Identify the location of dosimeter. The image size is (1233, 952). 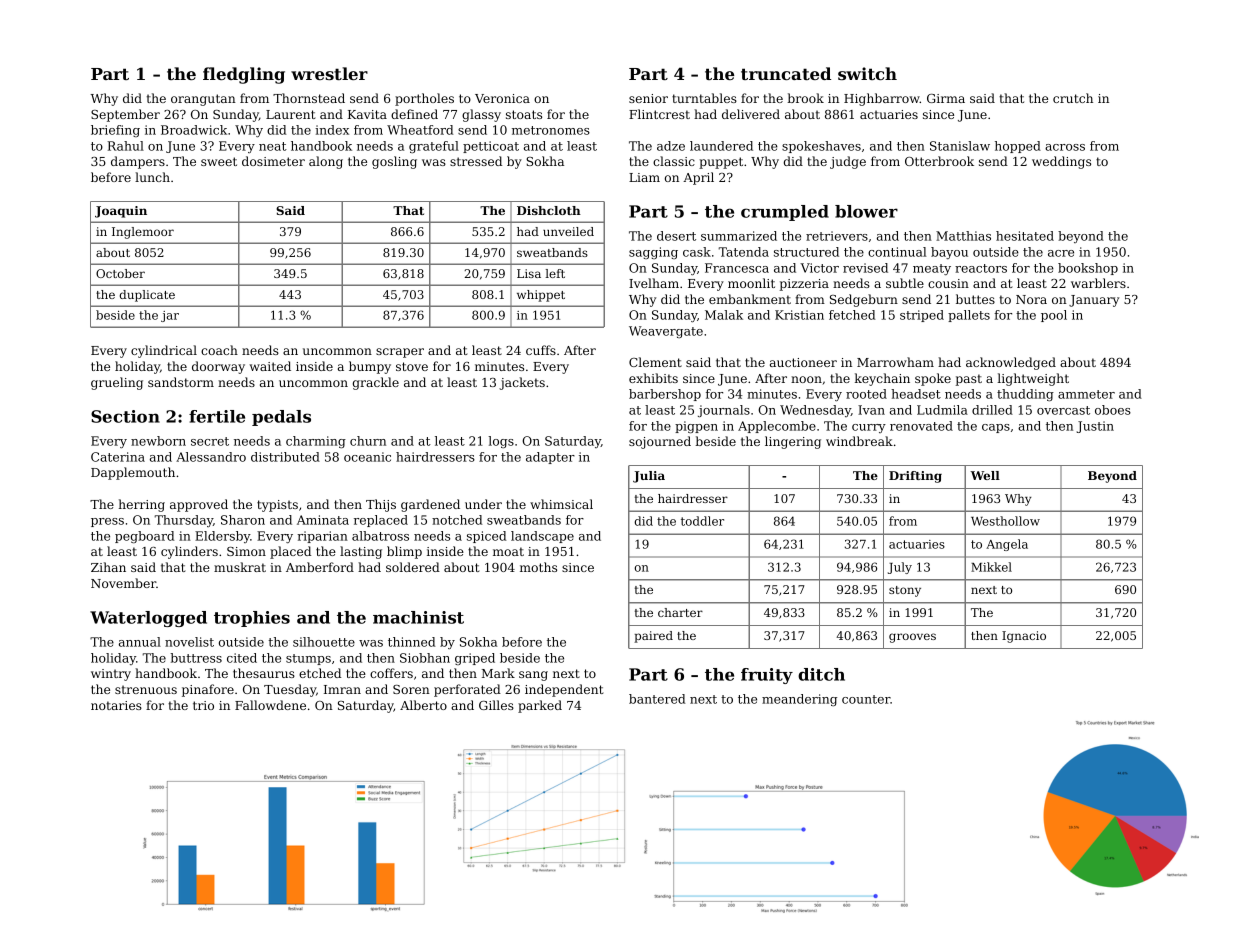
(273, 161).
